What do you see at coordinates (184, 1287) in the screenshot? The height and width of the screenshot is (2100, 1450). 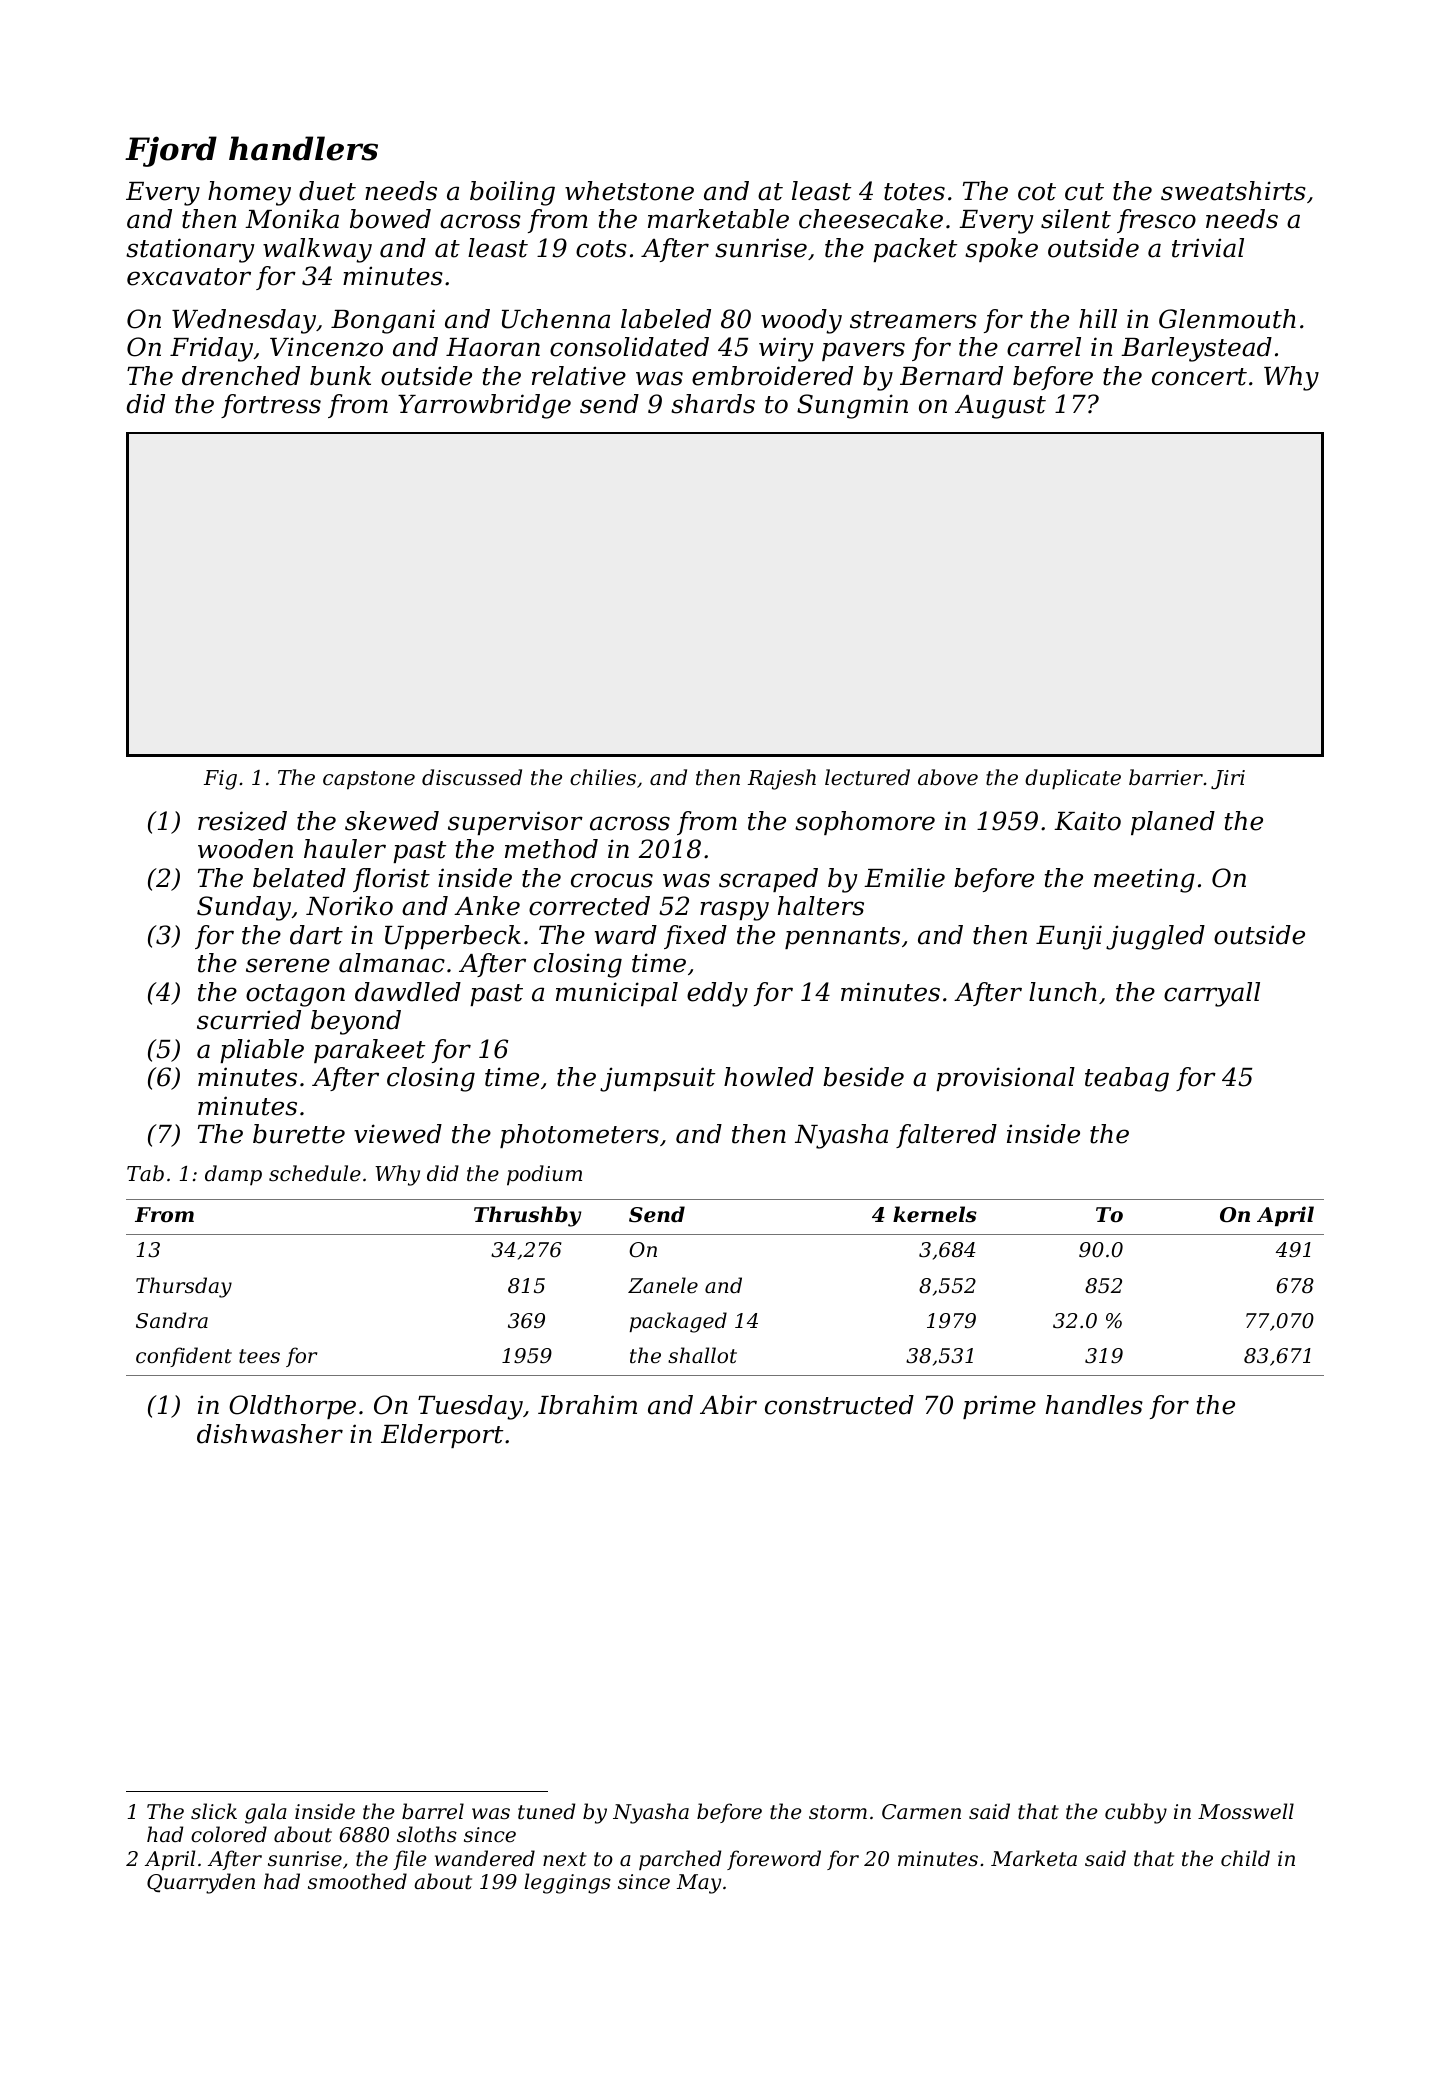 I see `Thursday` at bounding box center [184, 1287].
